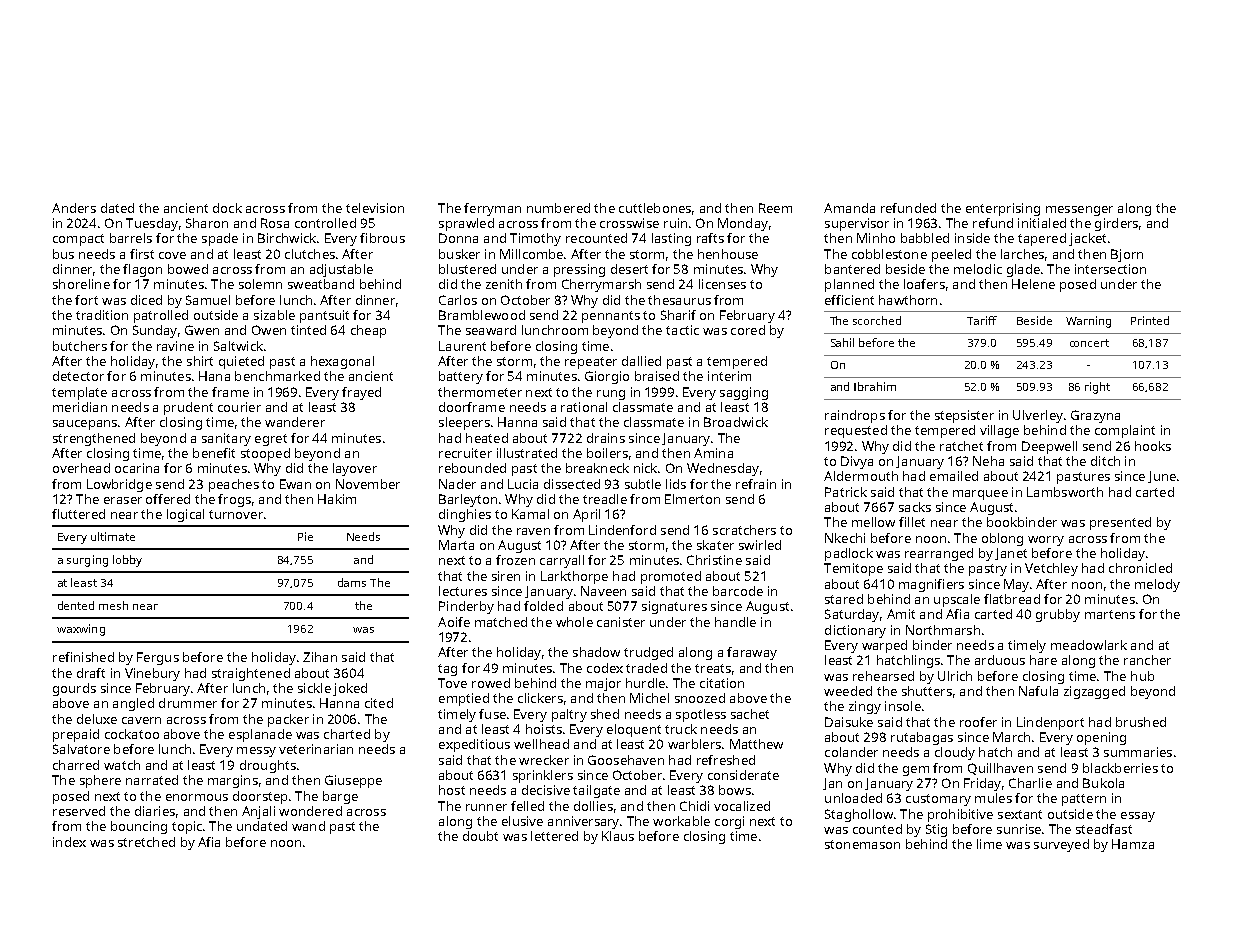 The width and height of the image is (1233, 952). What do you see at coordinates (76, 735) in the image?
I see `prepaid` at bounding box center [76, 735].
